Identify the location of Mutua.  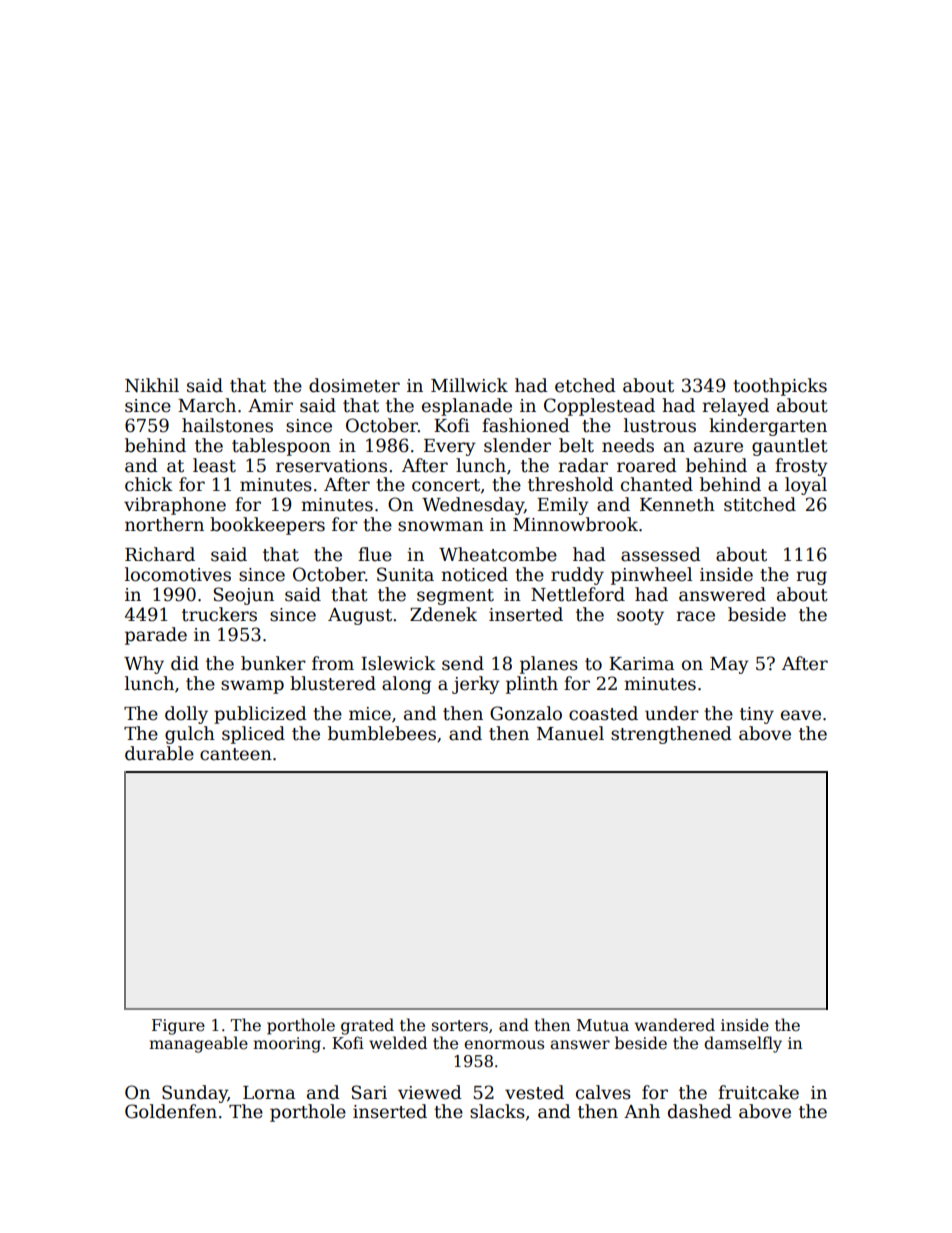
(603, 1025).
